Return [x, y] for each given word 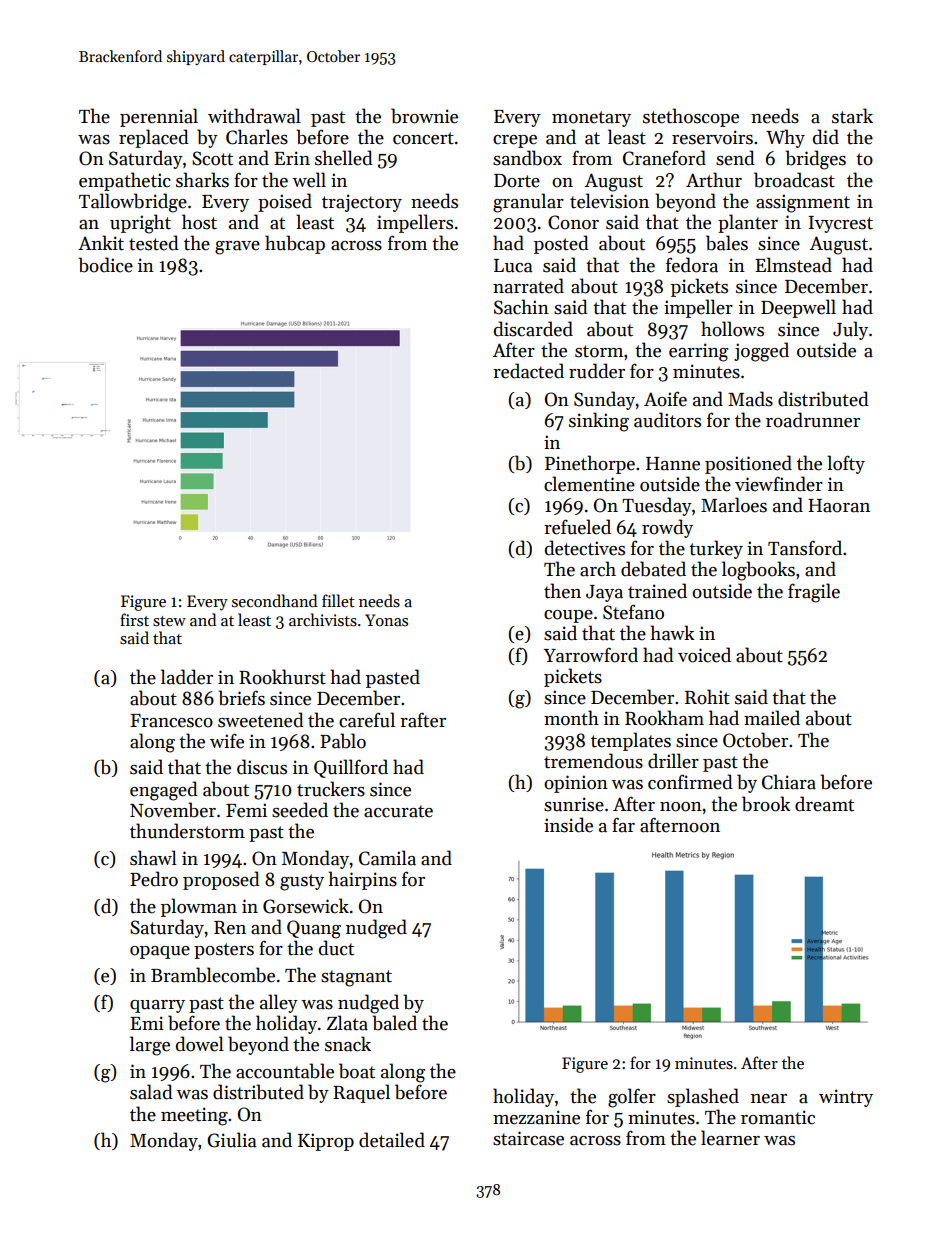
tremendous [593, 761]
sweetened [261, 720]
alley [279, 1003]
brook [766, 804]
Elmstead [793, 265]
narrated [528, 286]
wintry [846, 1098]
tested [154, 243]
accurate [398, 811]
